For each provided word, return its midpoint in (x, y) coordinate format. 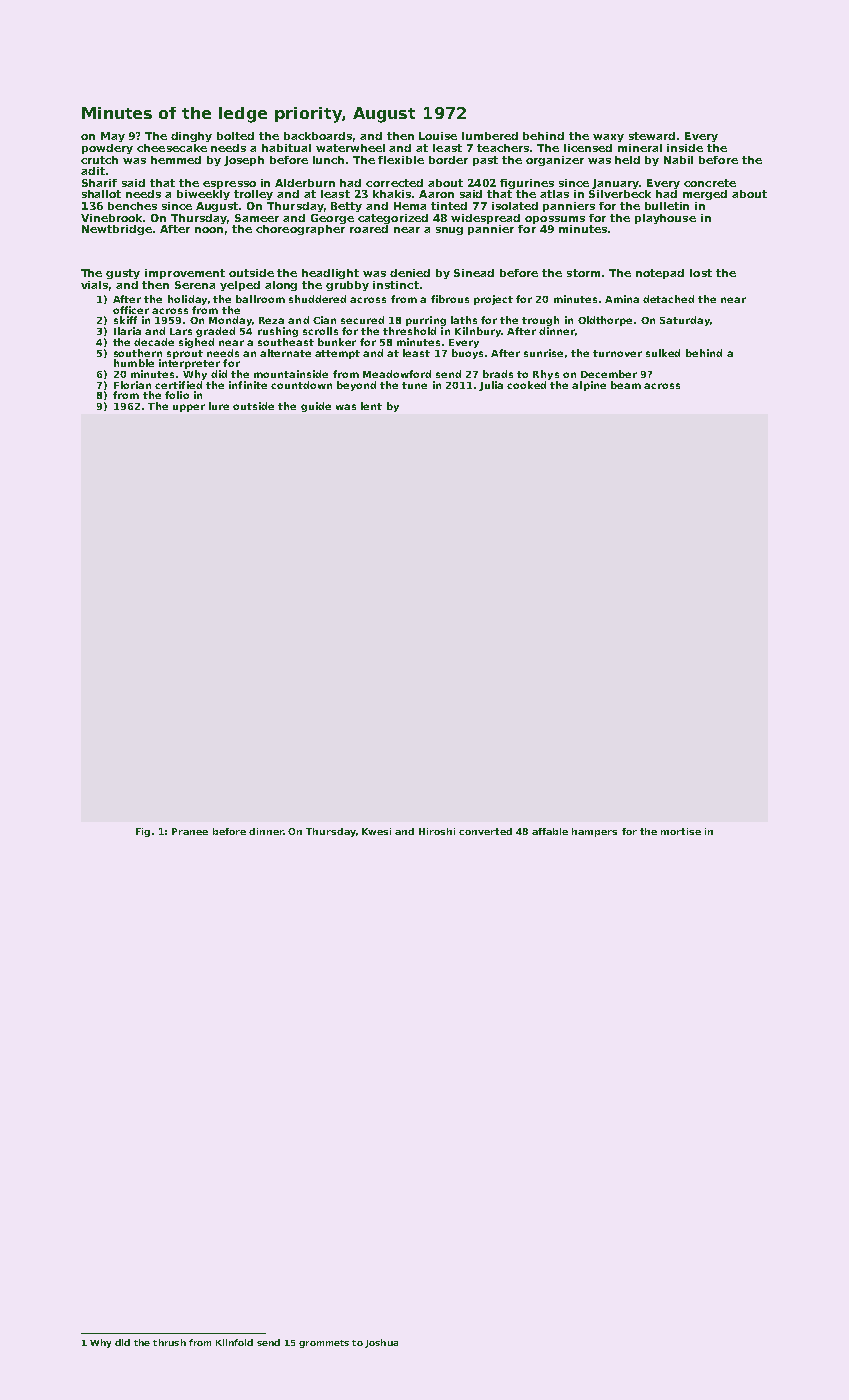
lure (219, 406)
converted (485, 831)
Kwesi (376, 831)
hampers (594, 832)
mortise (681, 831)
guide (316, 407)
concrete (710, 183)
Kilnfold (234, 1342)
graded (215, 332)
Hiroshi (437, 831)
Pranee (190, 831)
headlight (330, 274)
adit (93, 171)
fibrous (450, 299)
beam (626, 385)
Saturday (685, 321)
